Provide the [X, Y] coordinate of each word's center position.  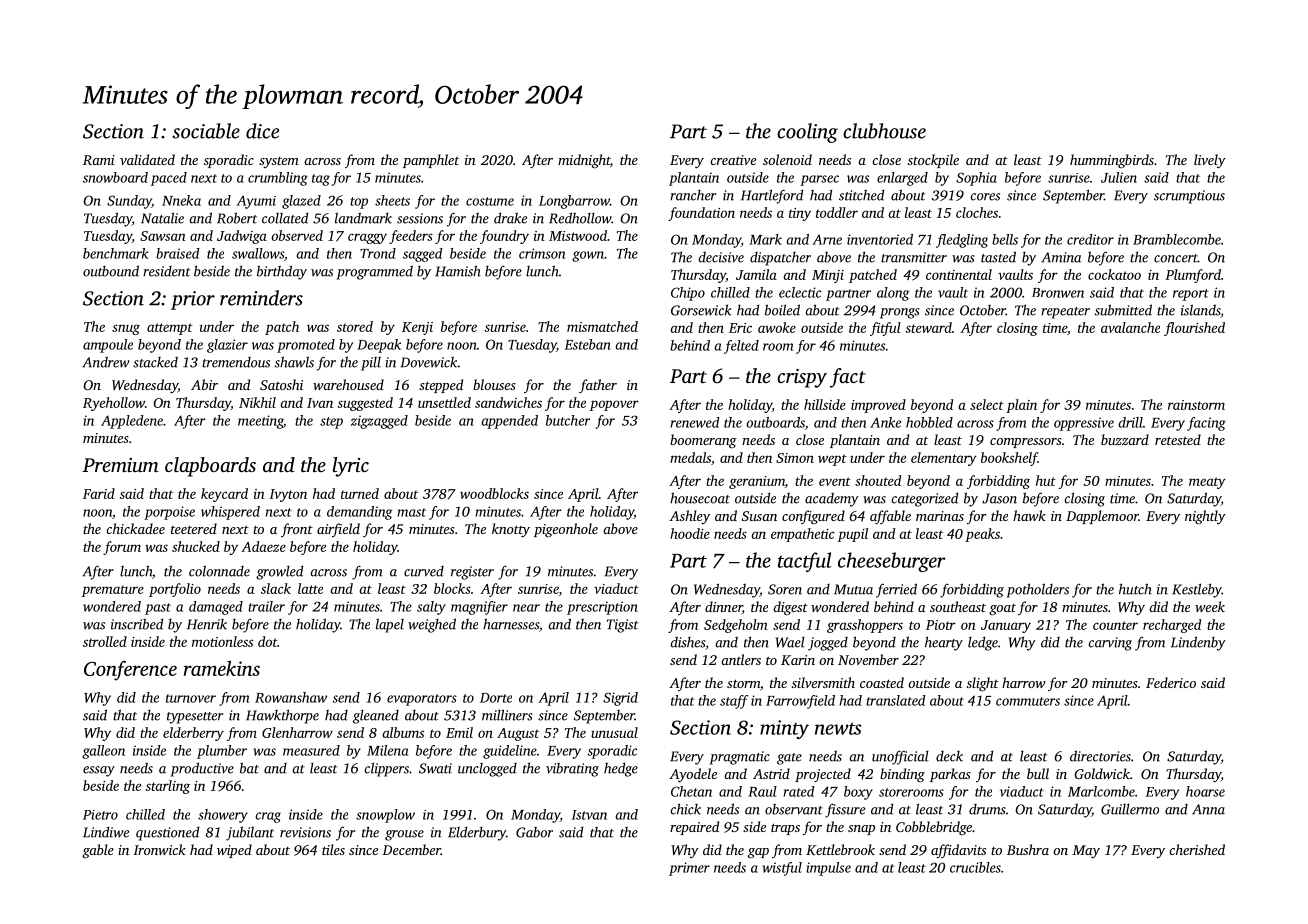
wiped [234, 851]
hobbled [929, 422]
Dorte [496, 698]
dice [262, 131]
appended [510, 422]
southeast [958, 606]
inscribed [137, 624]
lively [1210, 161]
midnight [584, 161]
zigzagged [379, 422]
